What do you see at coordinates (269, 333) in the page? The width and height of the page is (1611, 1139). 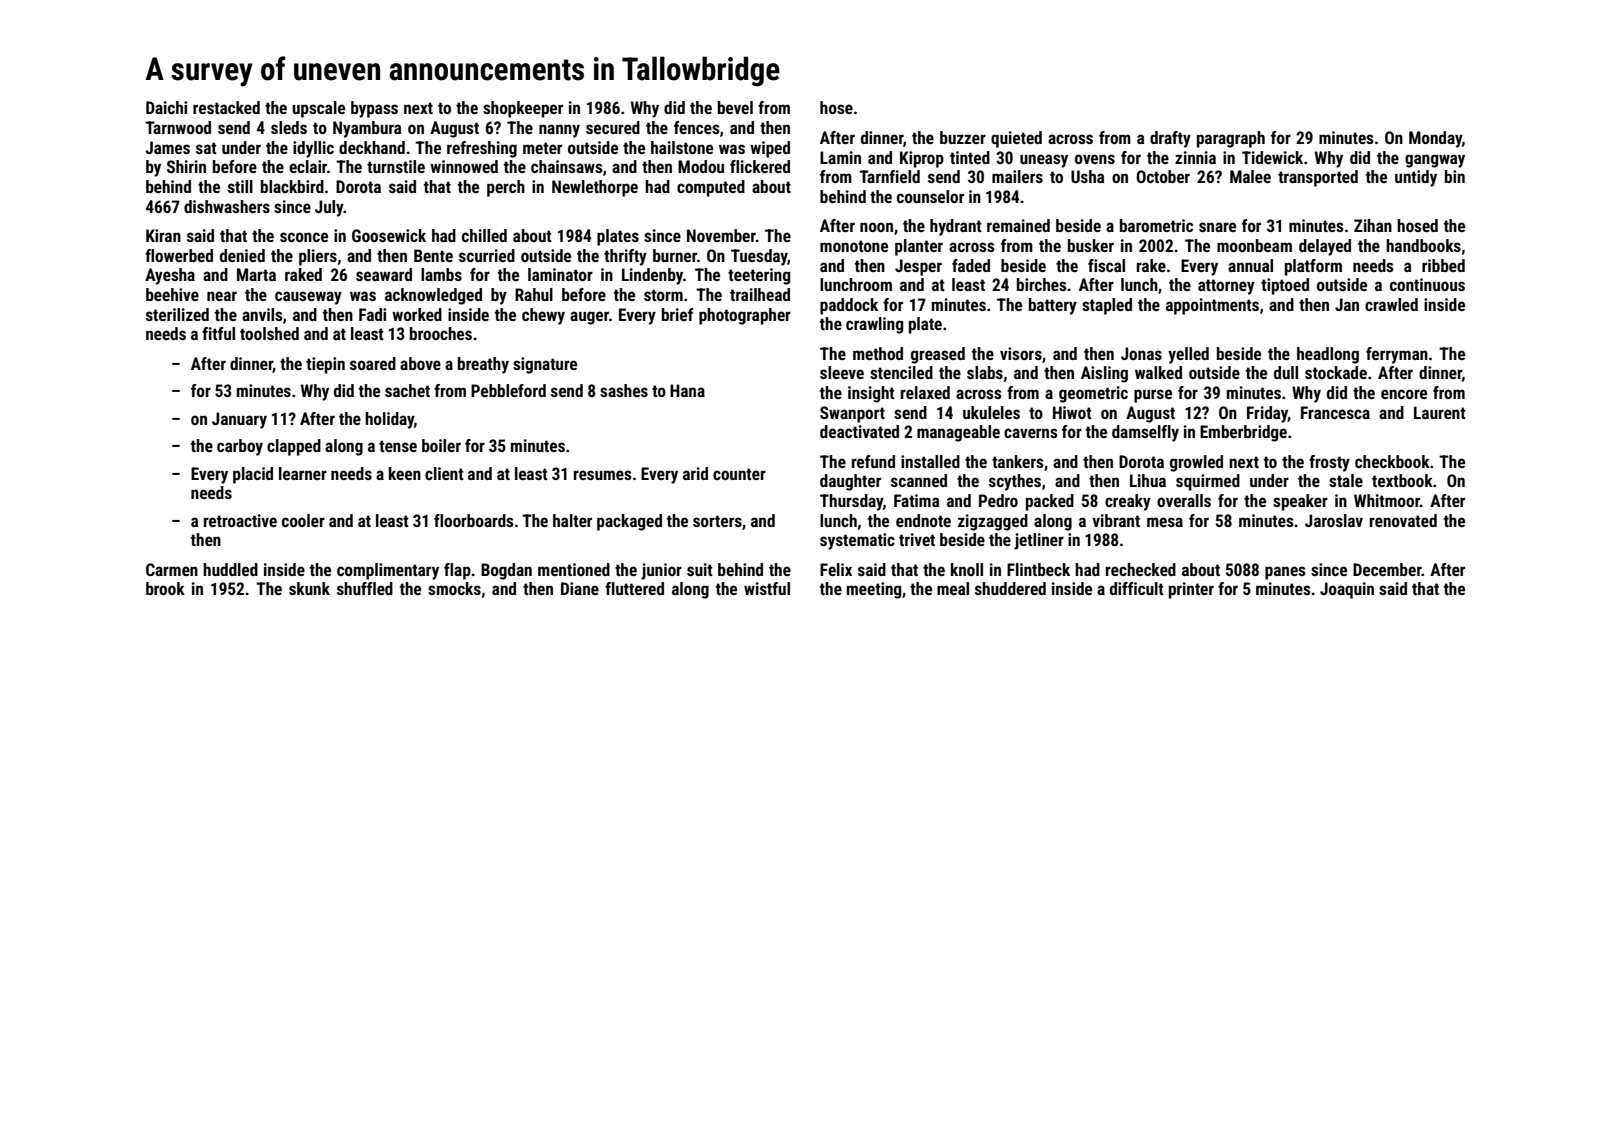 I see `toolshed` at bounding box center [269, 333].
